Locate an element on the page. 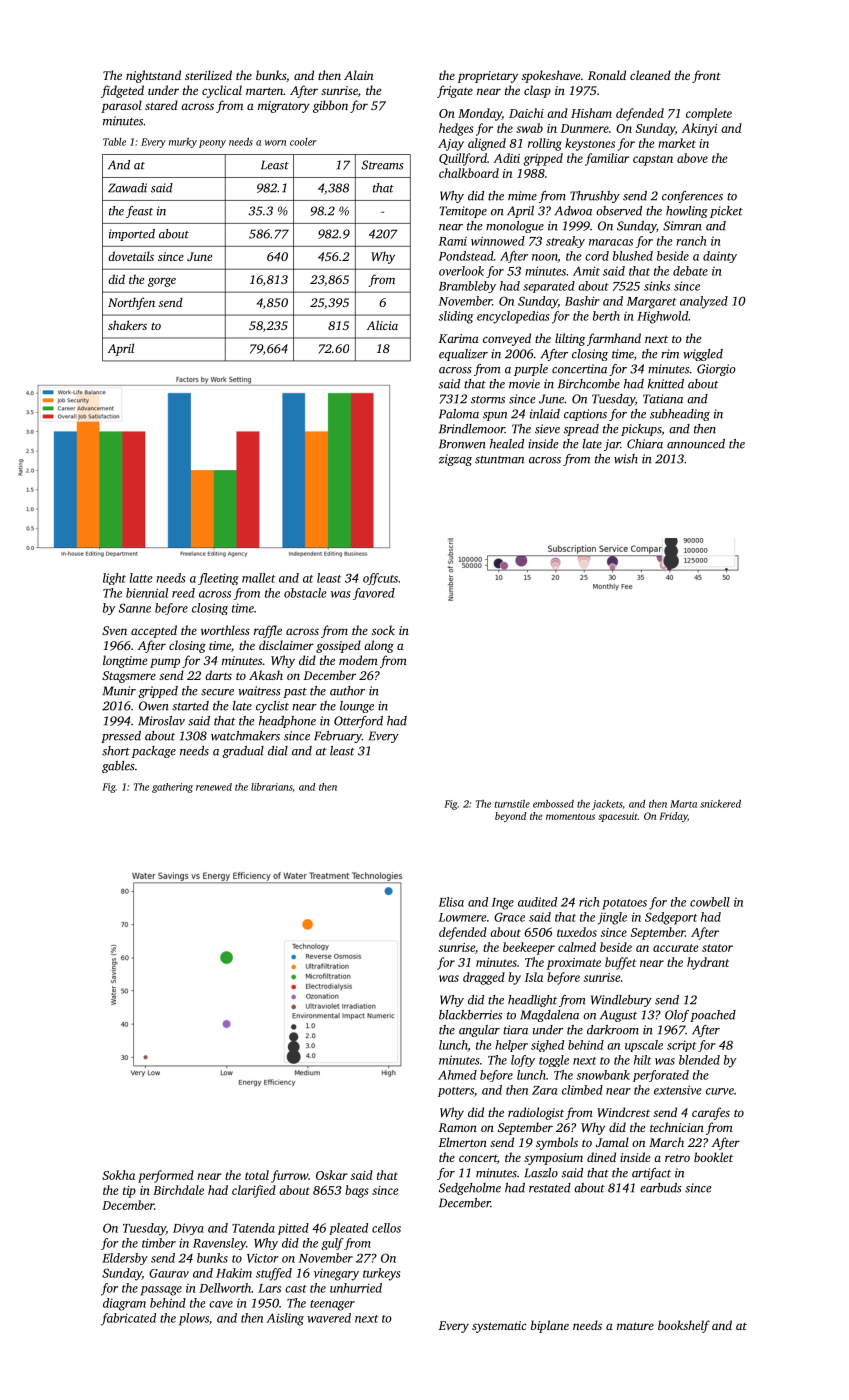  sock is located at coordinates (383, 630).
